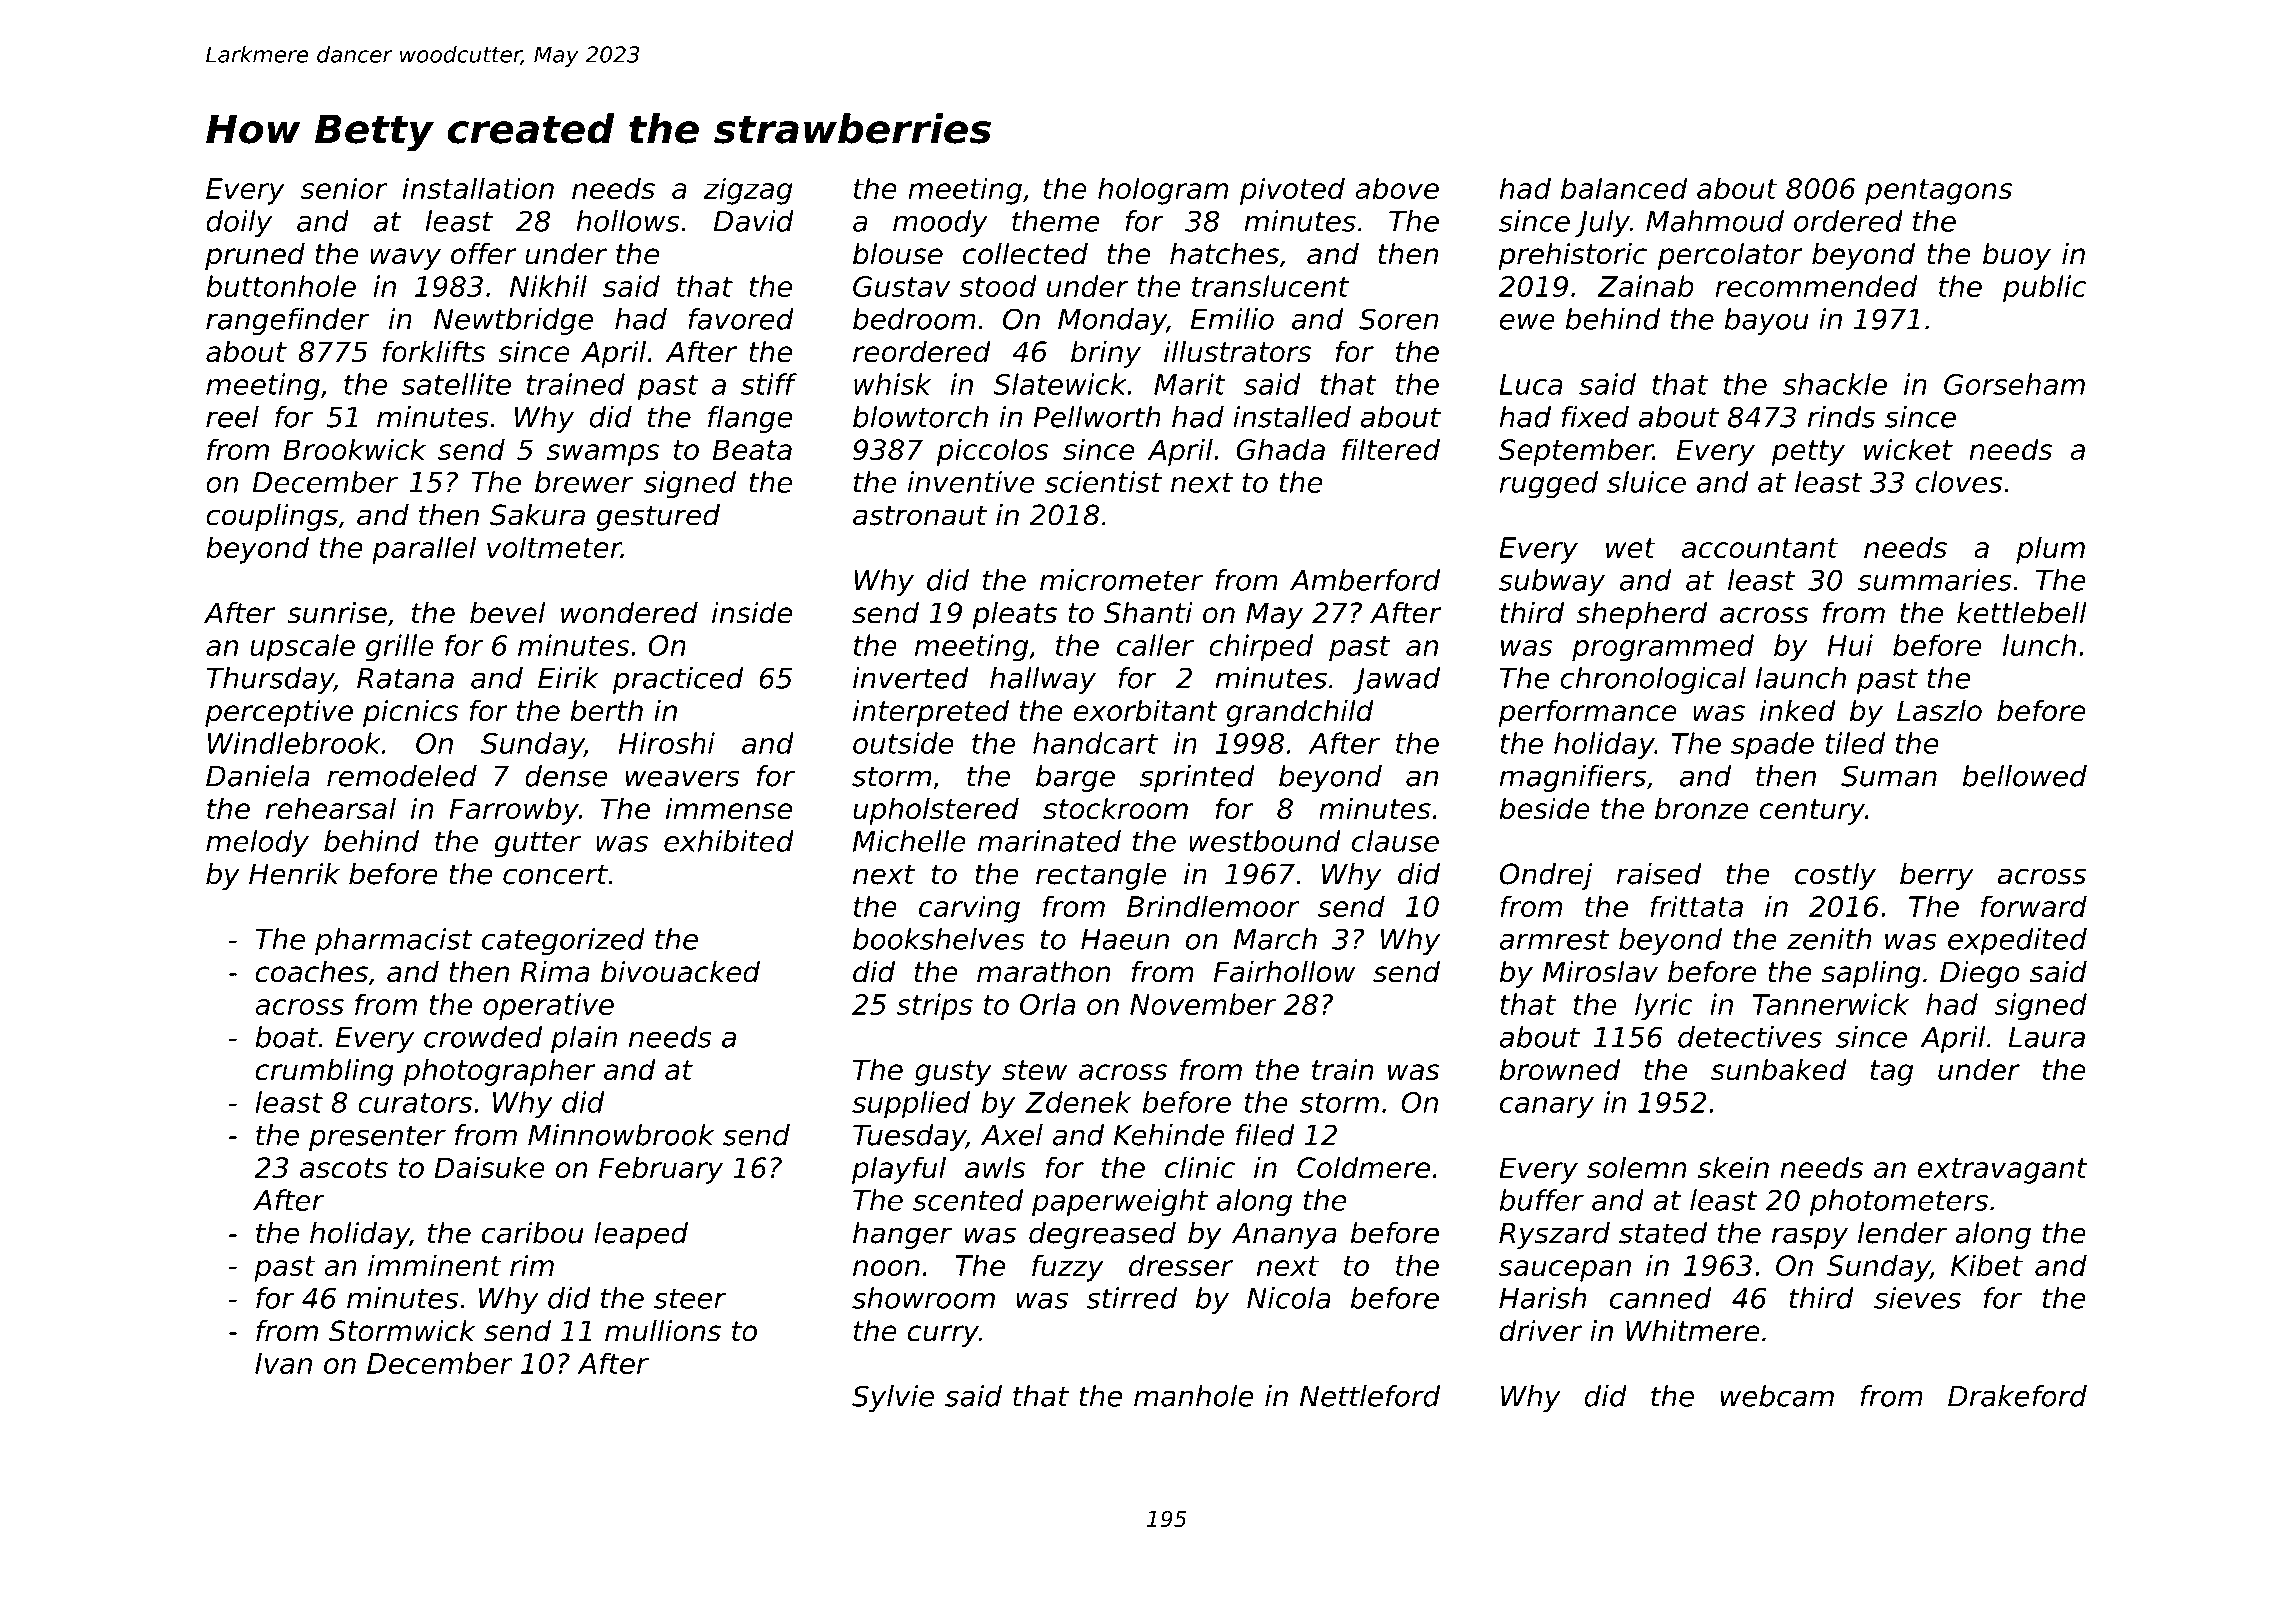 The width and height of the screenshot is (2292, 1620). Describe the element at coordinates (993, 452) in the screenshot. I see `piccolos` at that location.
